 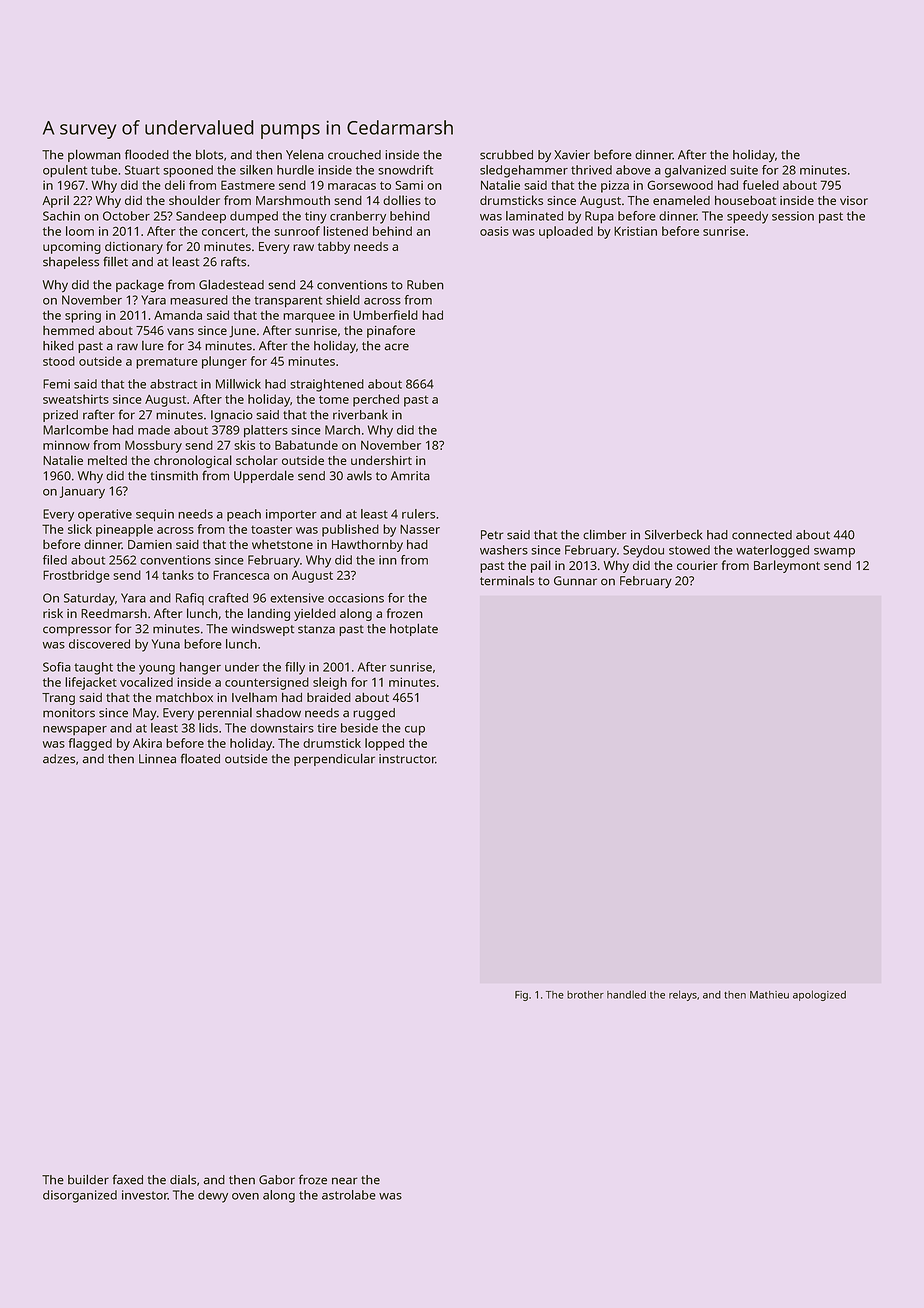 I want to click on apologized, so click(x=819, y=995).
